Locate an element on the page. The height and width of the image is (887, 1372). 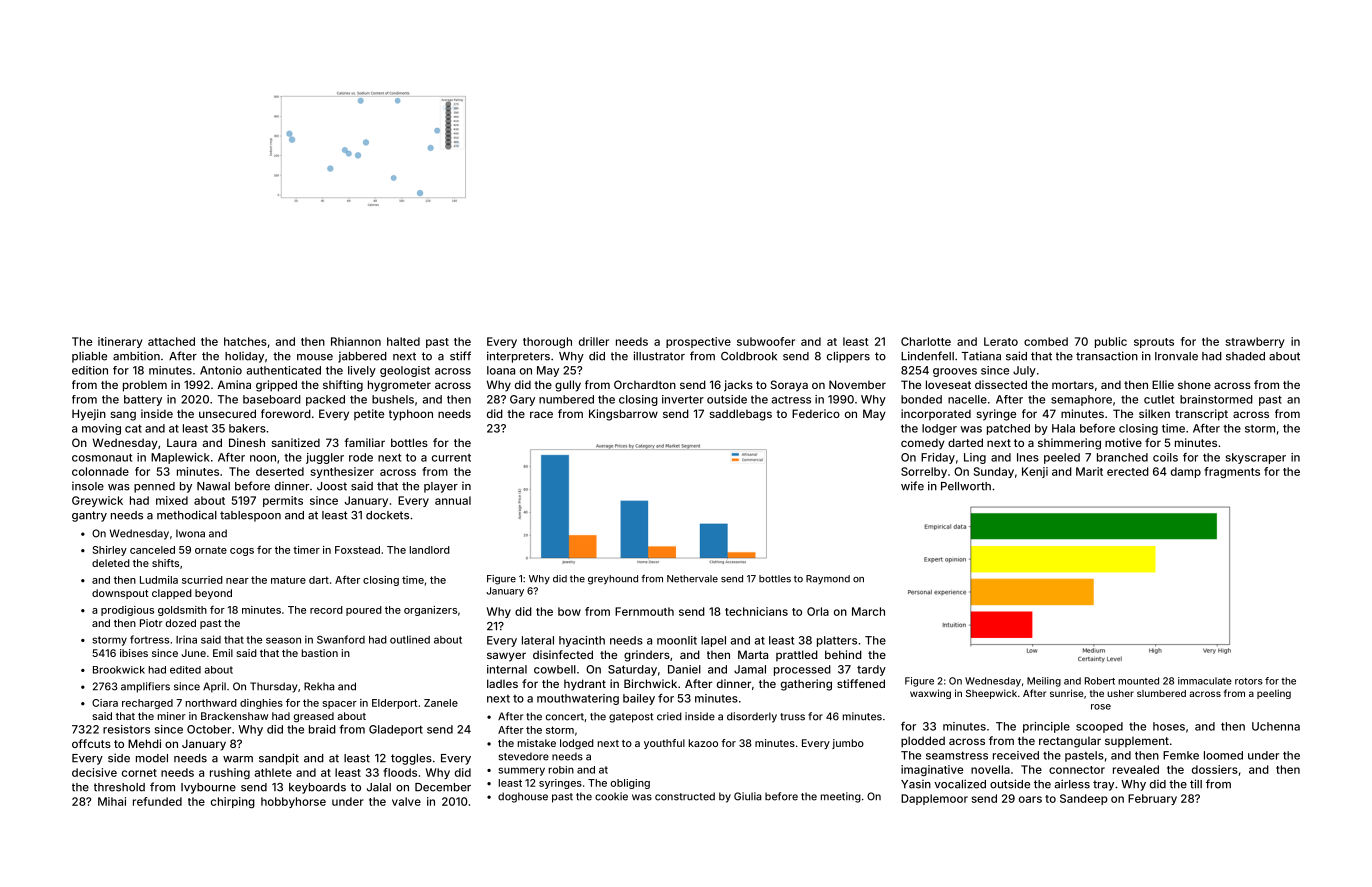
combed is located at coordinates (1046, 341).
